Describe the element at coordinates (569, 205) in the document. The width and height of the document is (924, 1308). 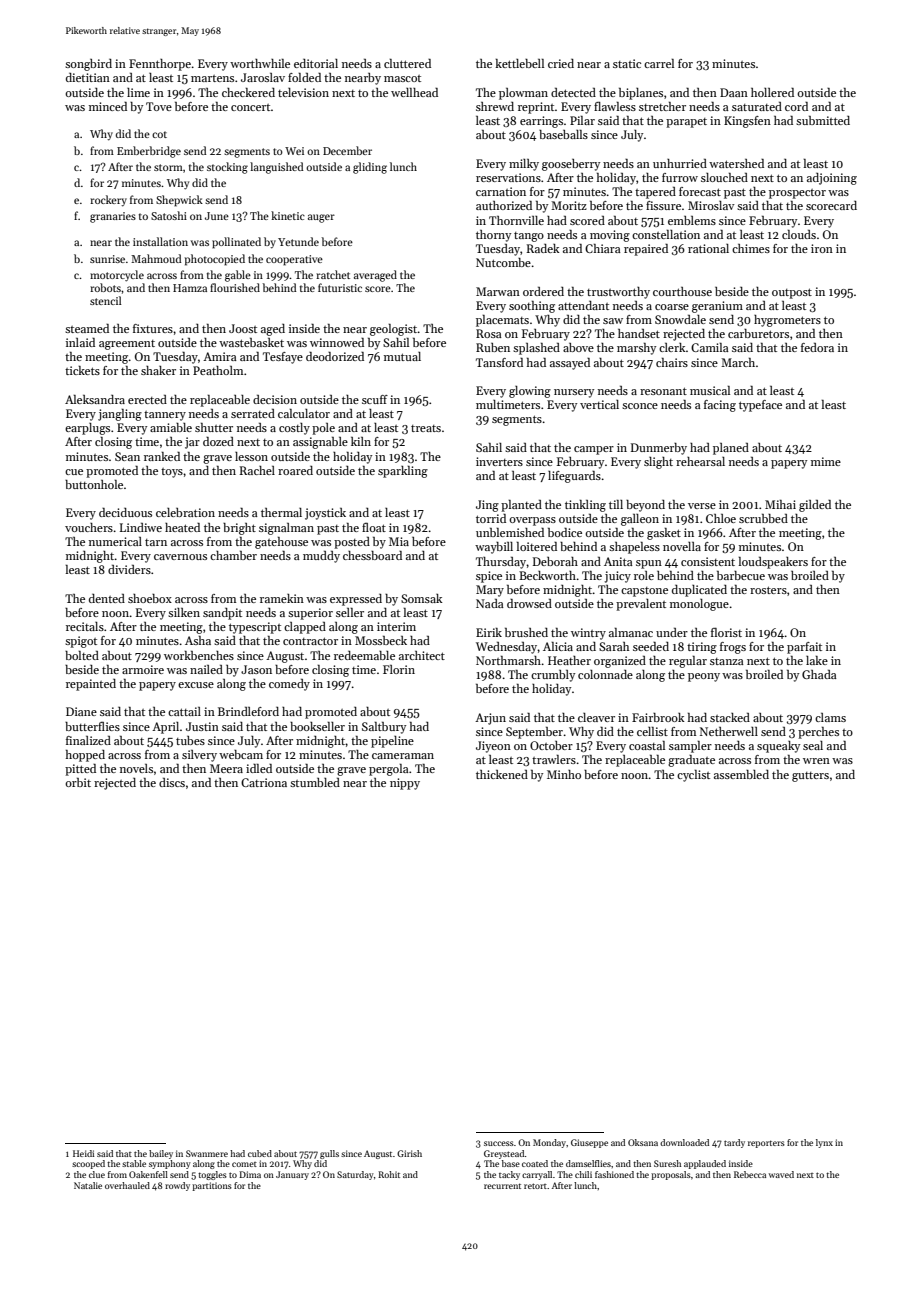
I see `Moritz` at that location.
